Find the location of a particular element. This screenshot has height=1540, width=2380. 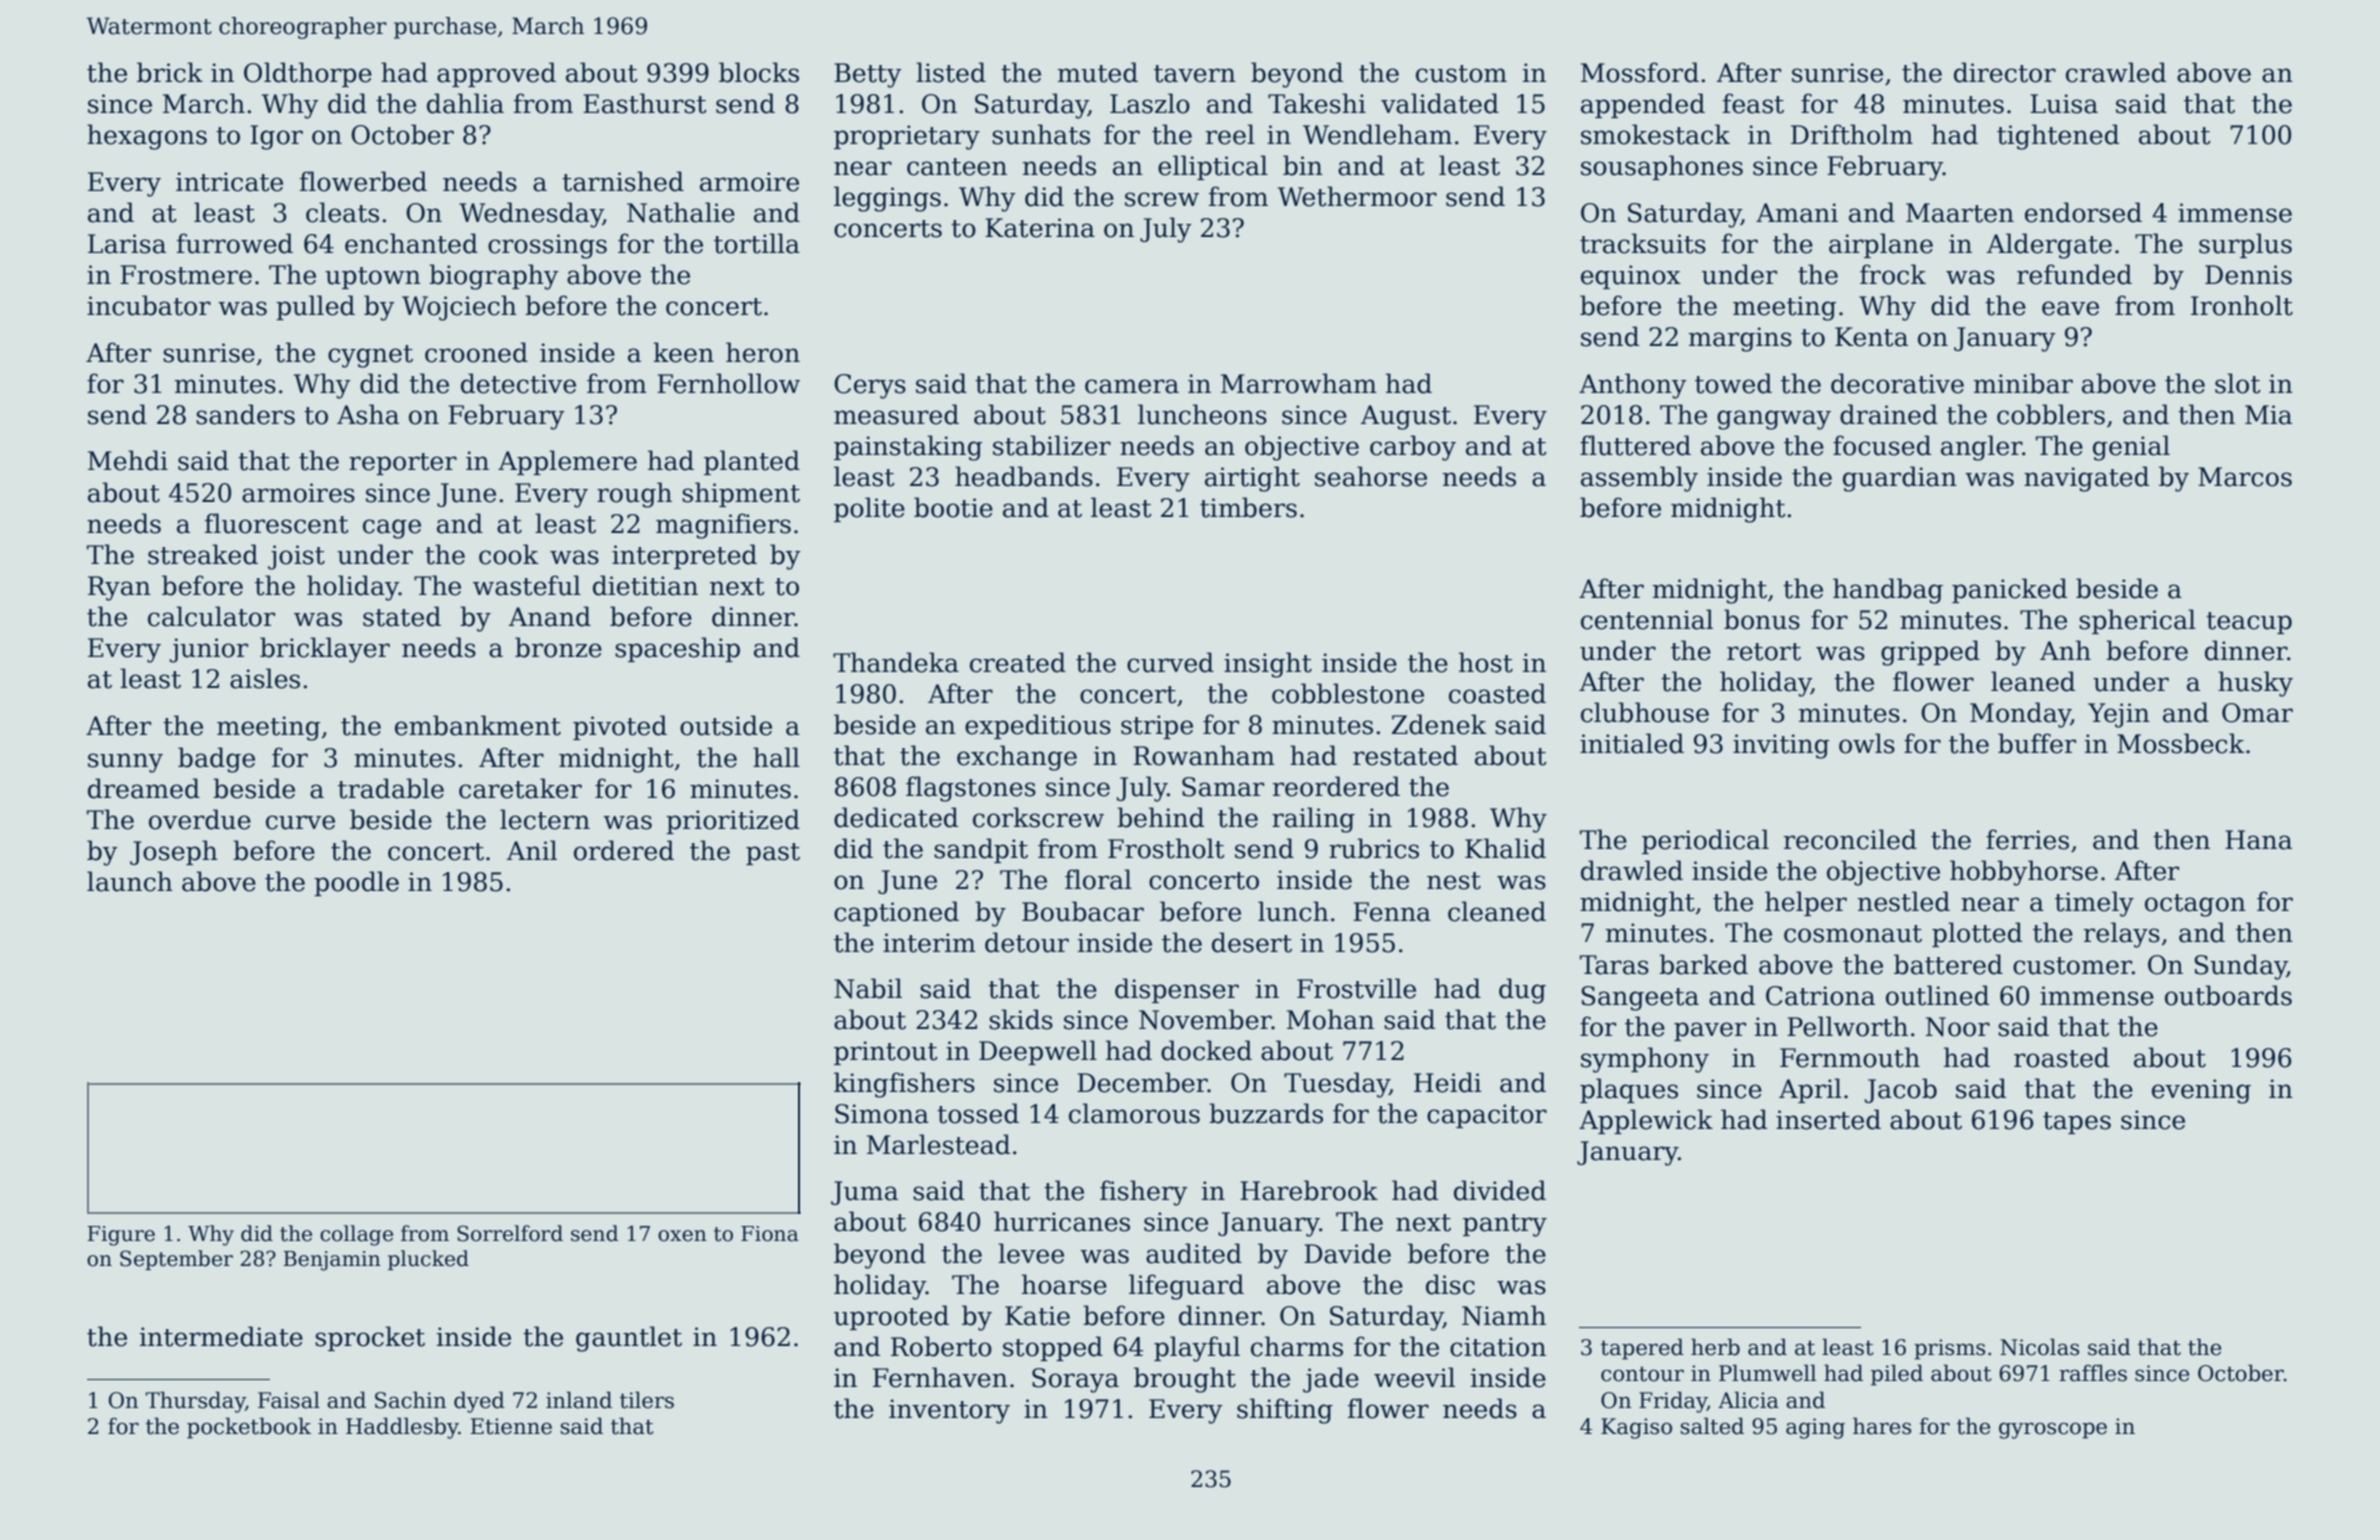

Kagiso is located at coordinates (1636, 1428).
